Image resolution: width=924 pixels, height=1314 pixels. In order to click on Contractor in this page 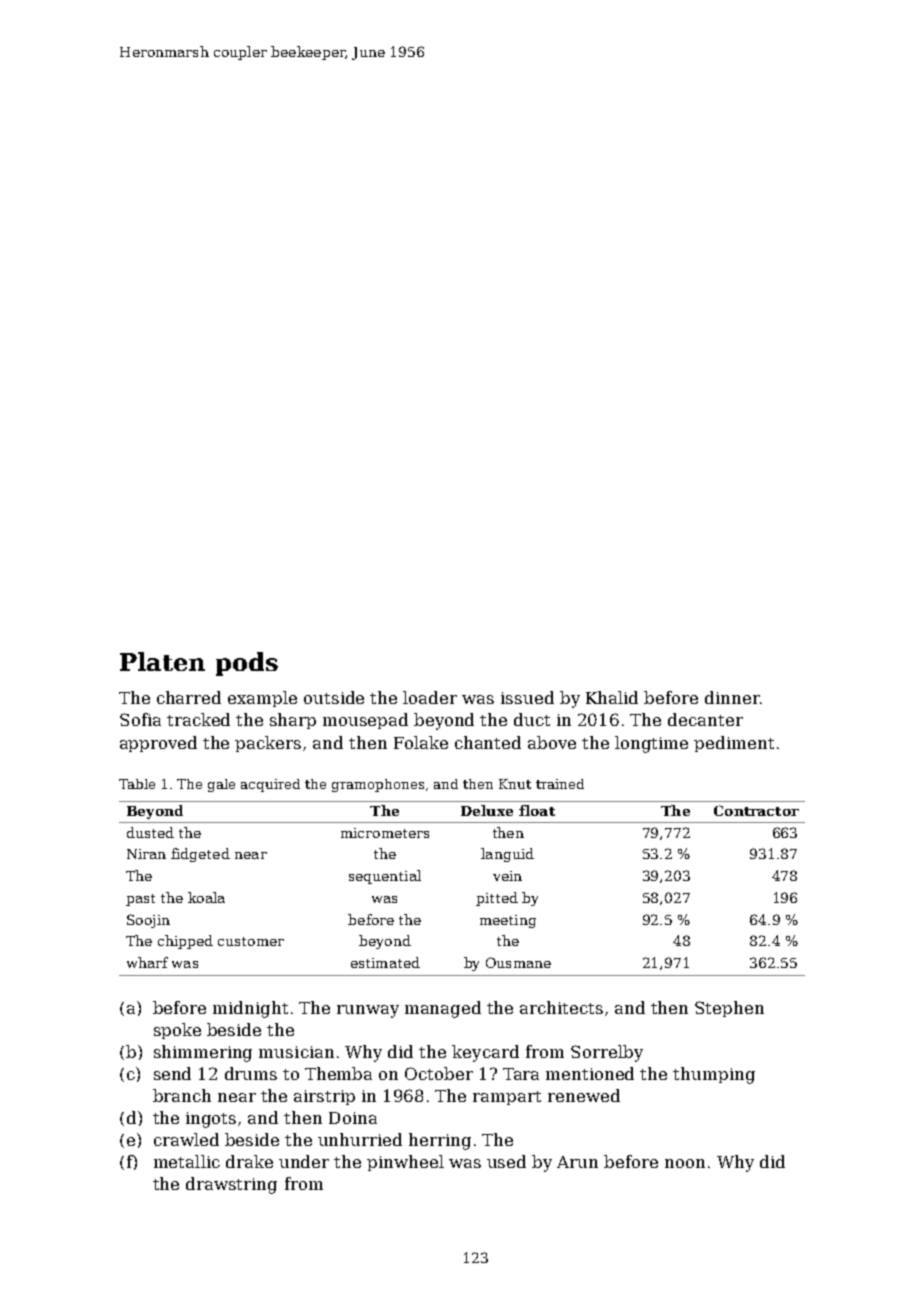, I will do `click(756, 810)`.
